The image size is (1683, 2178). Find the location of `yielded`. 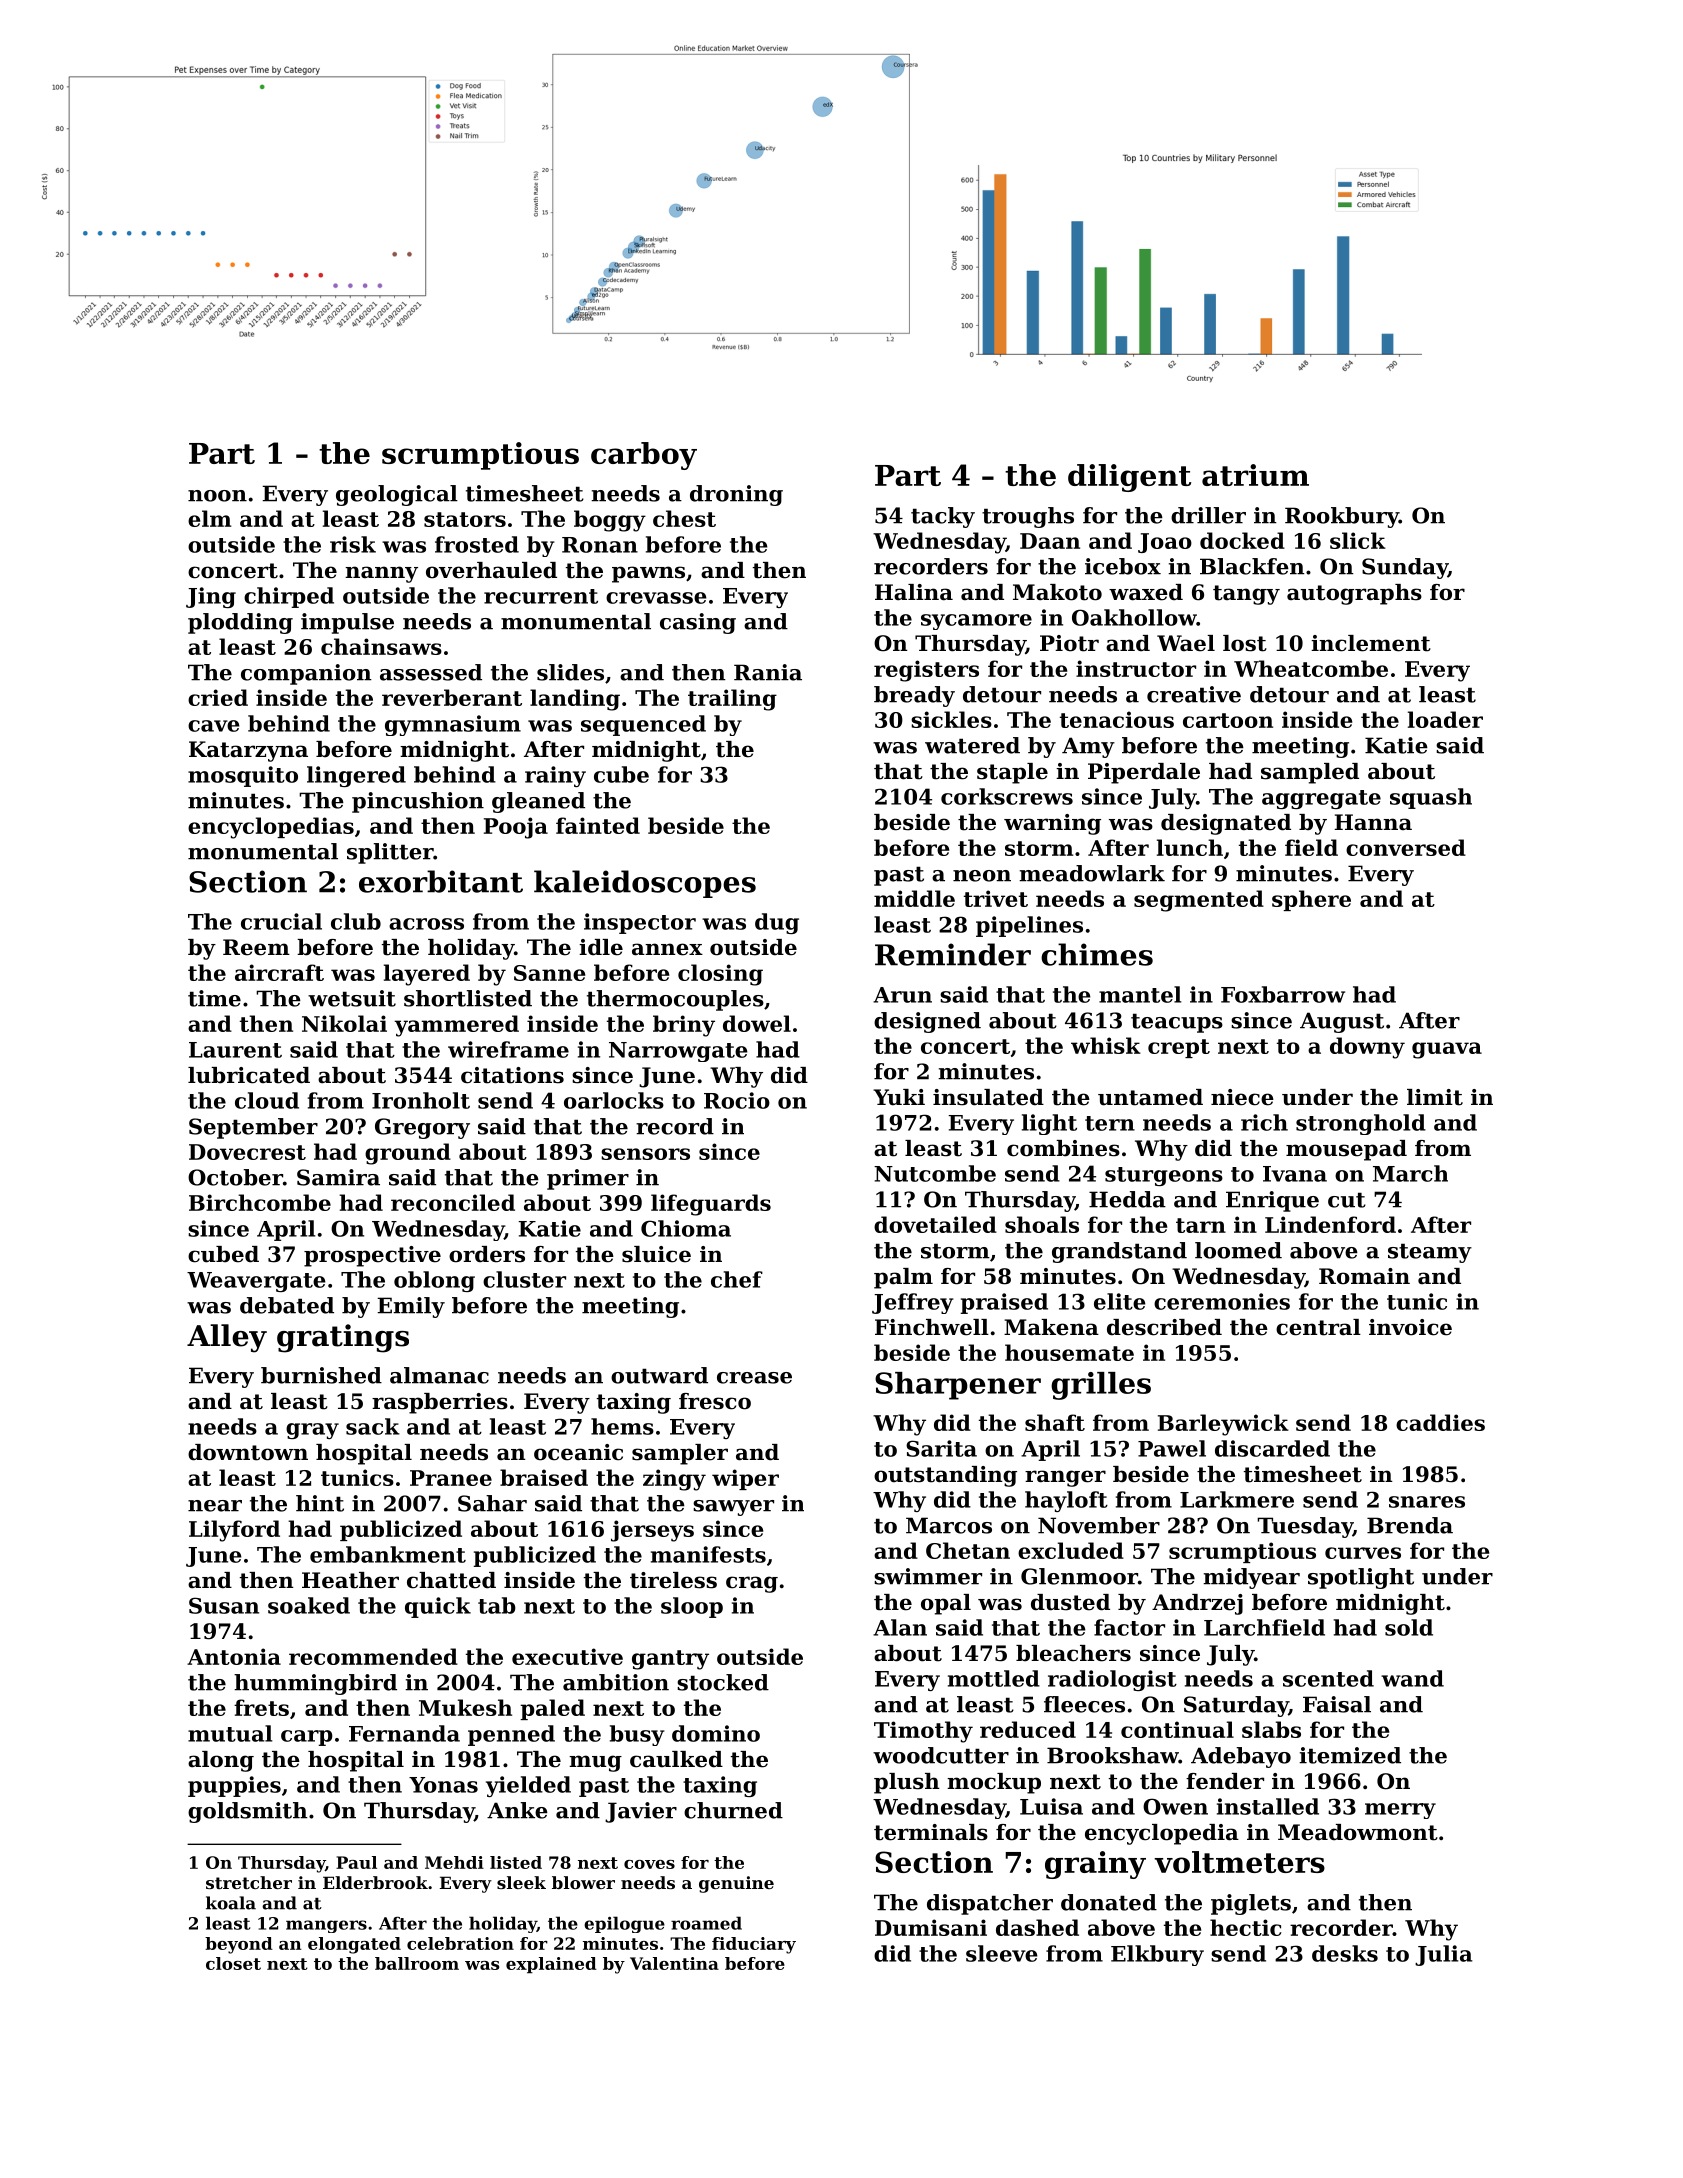

yielded is located at coordinates (528, 1786).
